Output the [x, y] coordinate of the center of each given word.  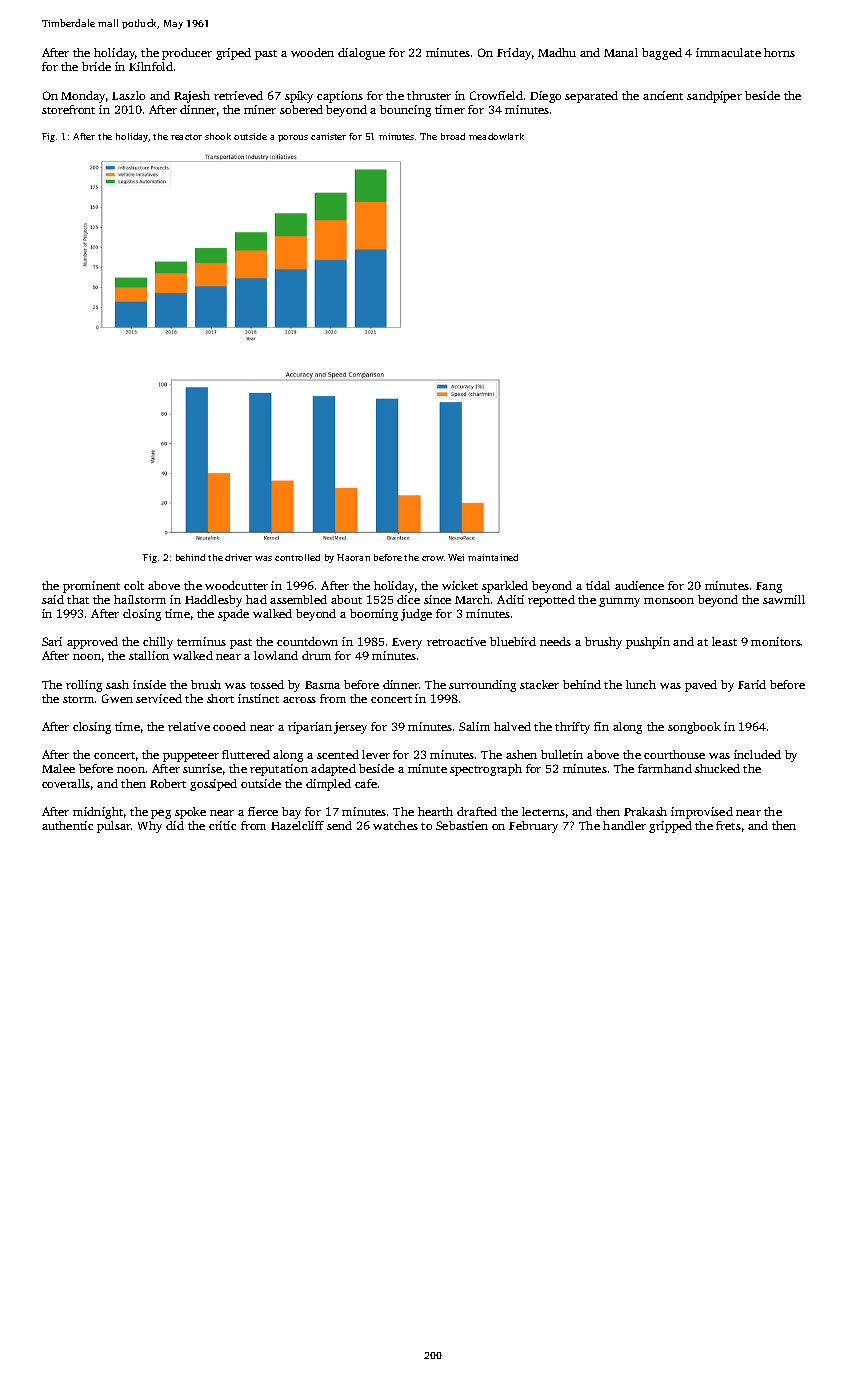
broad [453, 136]
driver [238, 557]
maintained [493, 557]
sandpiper [714, 97]
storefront [68, 109]
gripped [670, 827]
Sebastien [462, 825]
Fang [769, 587]
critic [222, 825]
